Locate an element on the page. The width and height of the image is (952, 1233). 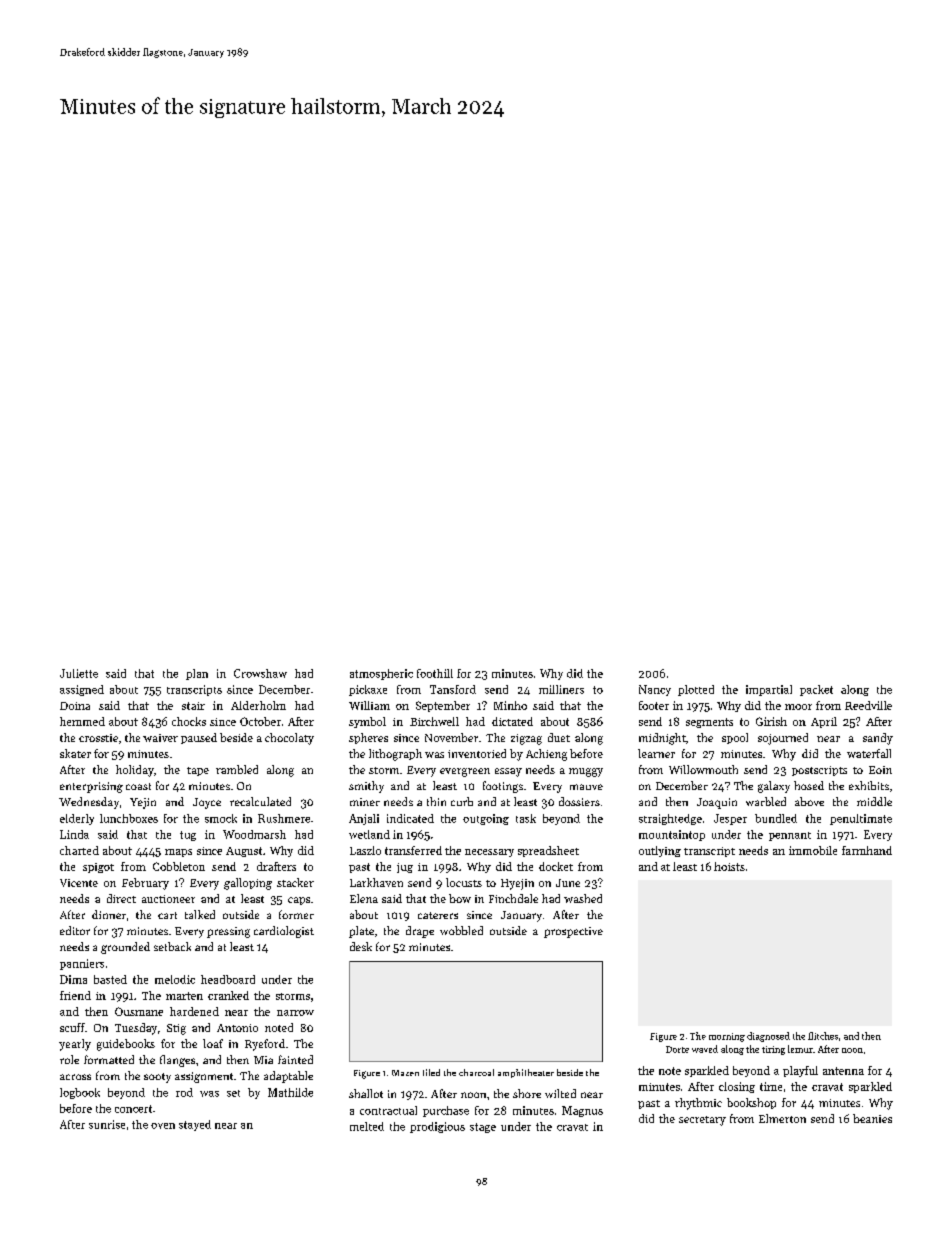
impartial is located at coordinates (769, 690).
